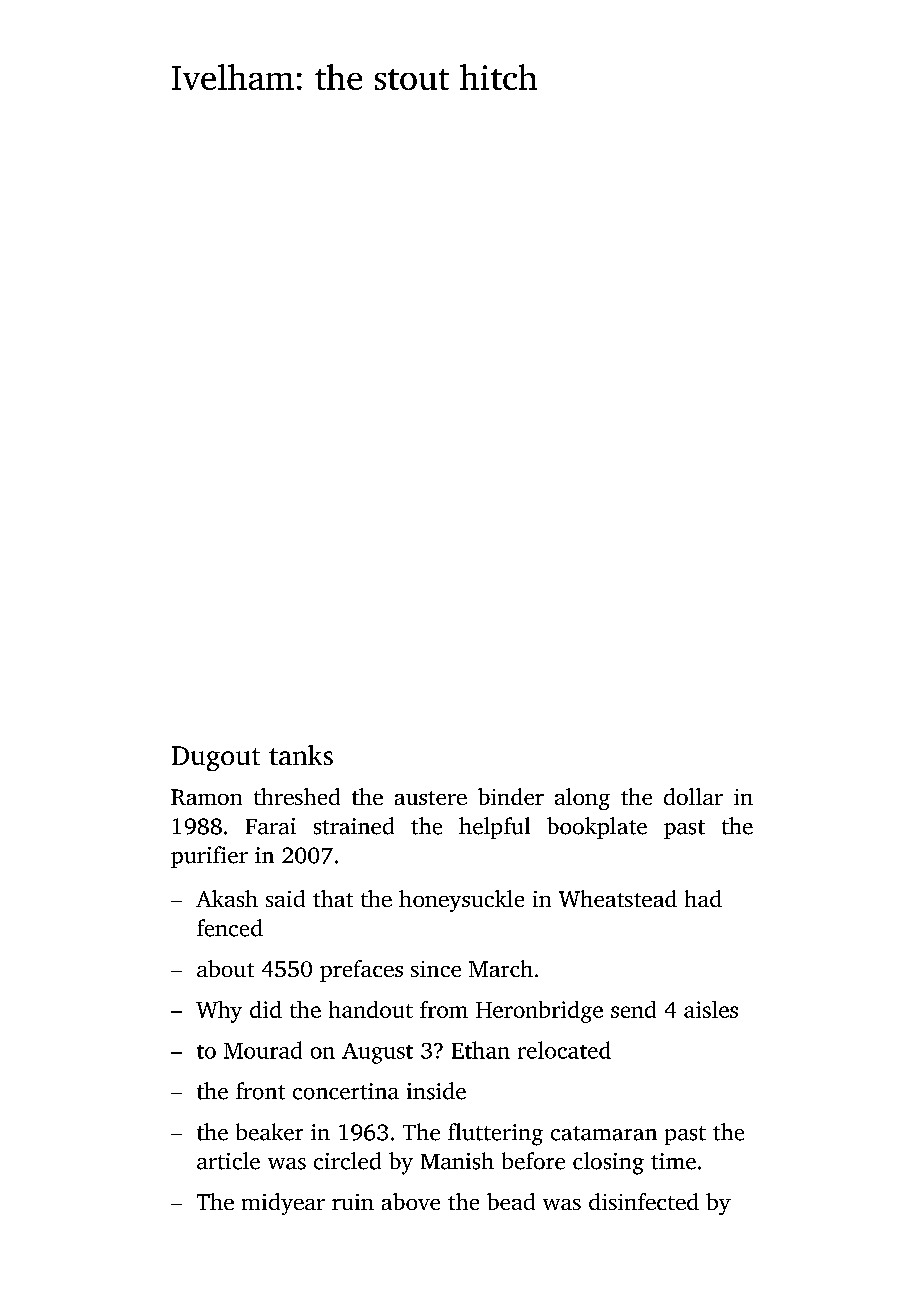 Image resolution: width=924 pixels, height=1311 pixels. I want to click on relocated, so click(564, 1050).
